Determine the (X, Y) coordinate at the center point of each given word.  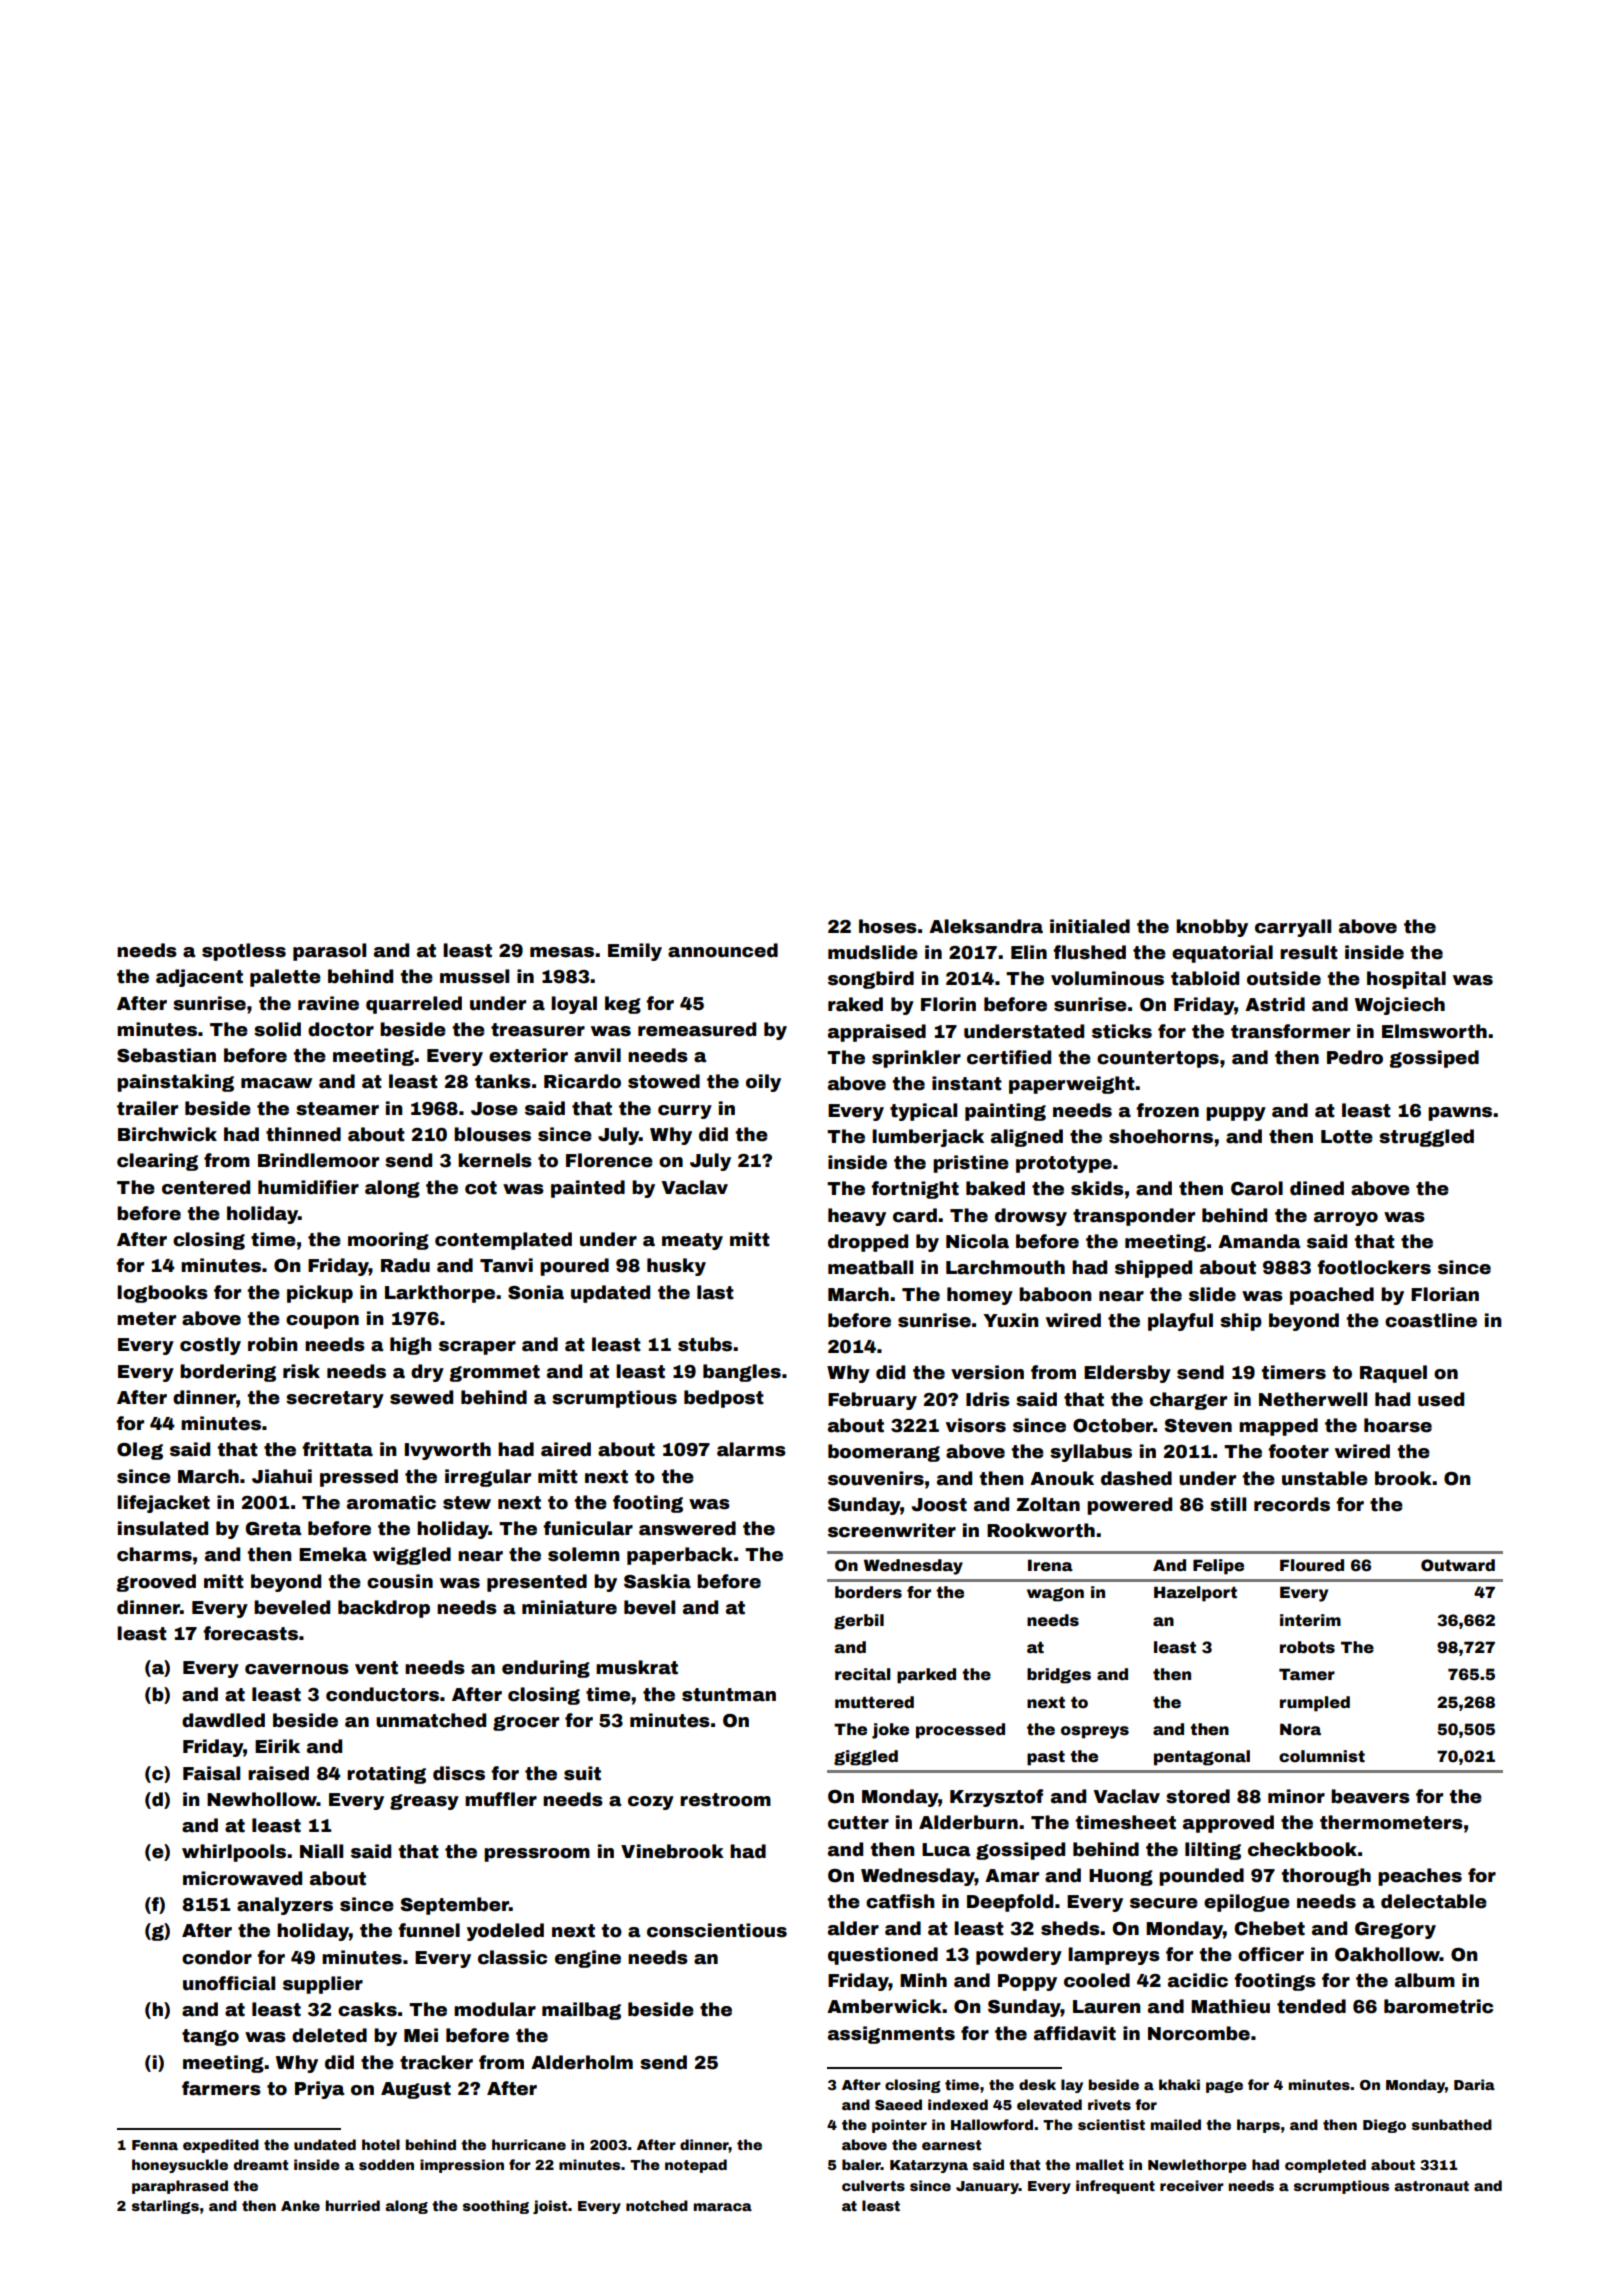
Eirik (277, 1746)
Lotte (1347, 1137)
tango (210, 2037)
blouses (492, 1134)
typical (923, 1112)
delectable (1434, 1901)
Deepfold (1010, 1903)
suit (582, 1773)
